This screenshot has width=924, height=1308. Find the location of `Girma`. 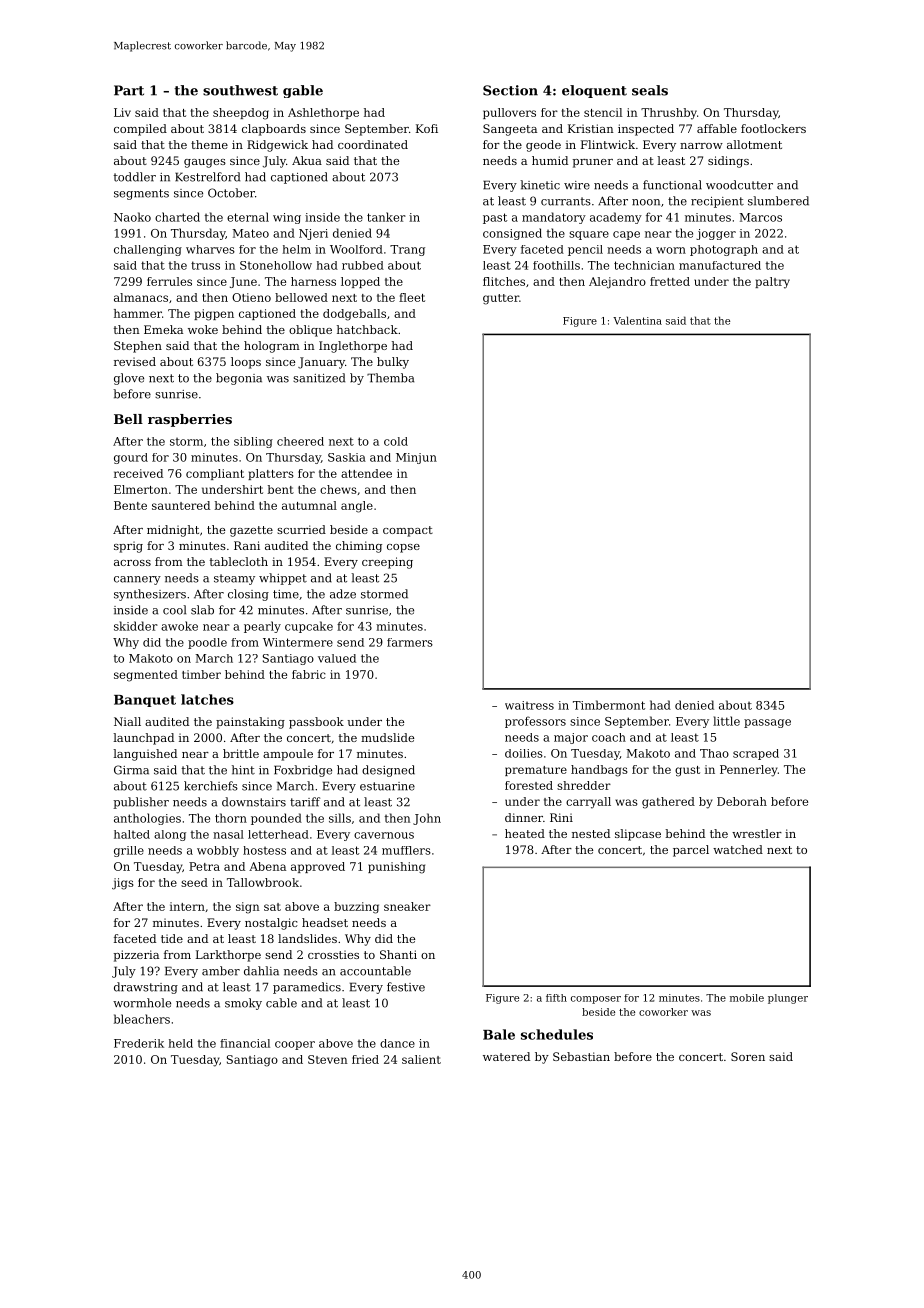

Girma is located at coordinates (131, 770).
